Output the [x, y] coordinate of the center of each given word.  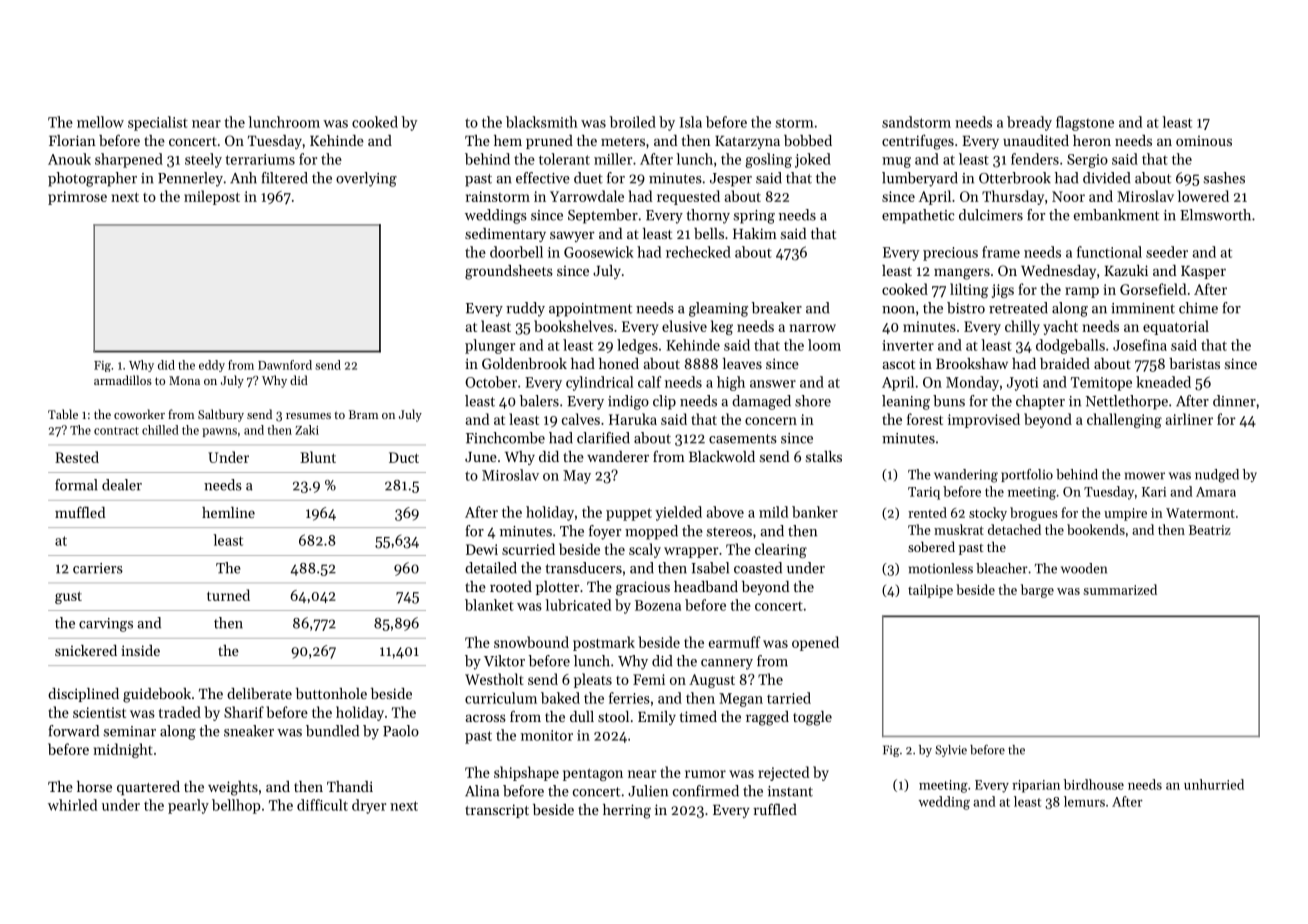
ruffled [775, 809]
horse [94, 786]
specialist [158, 123]
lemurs [1084, 801]
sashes [1224, 178]
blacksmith [542, 122]
